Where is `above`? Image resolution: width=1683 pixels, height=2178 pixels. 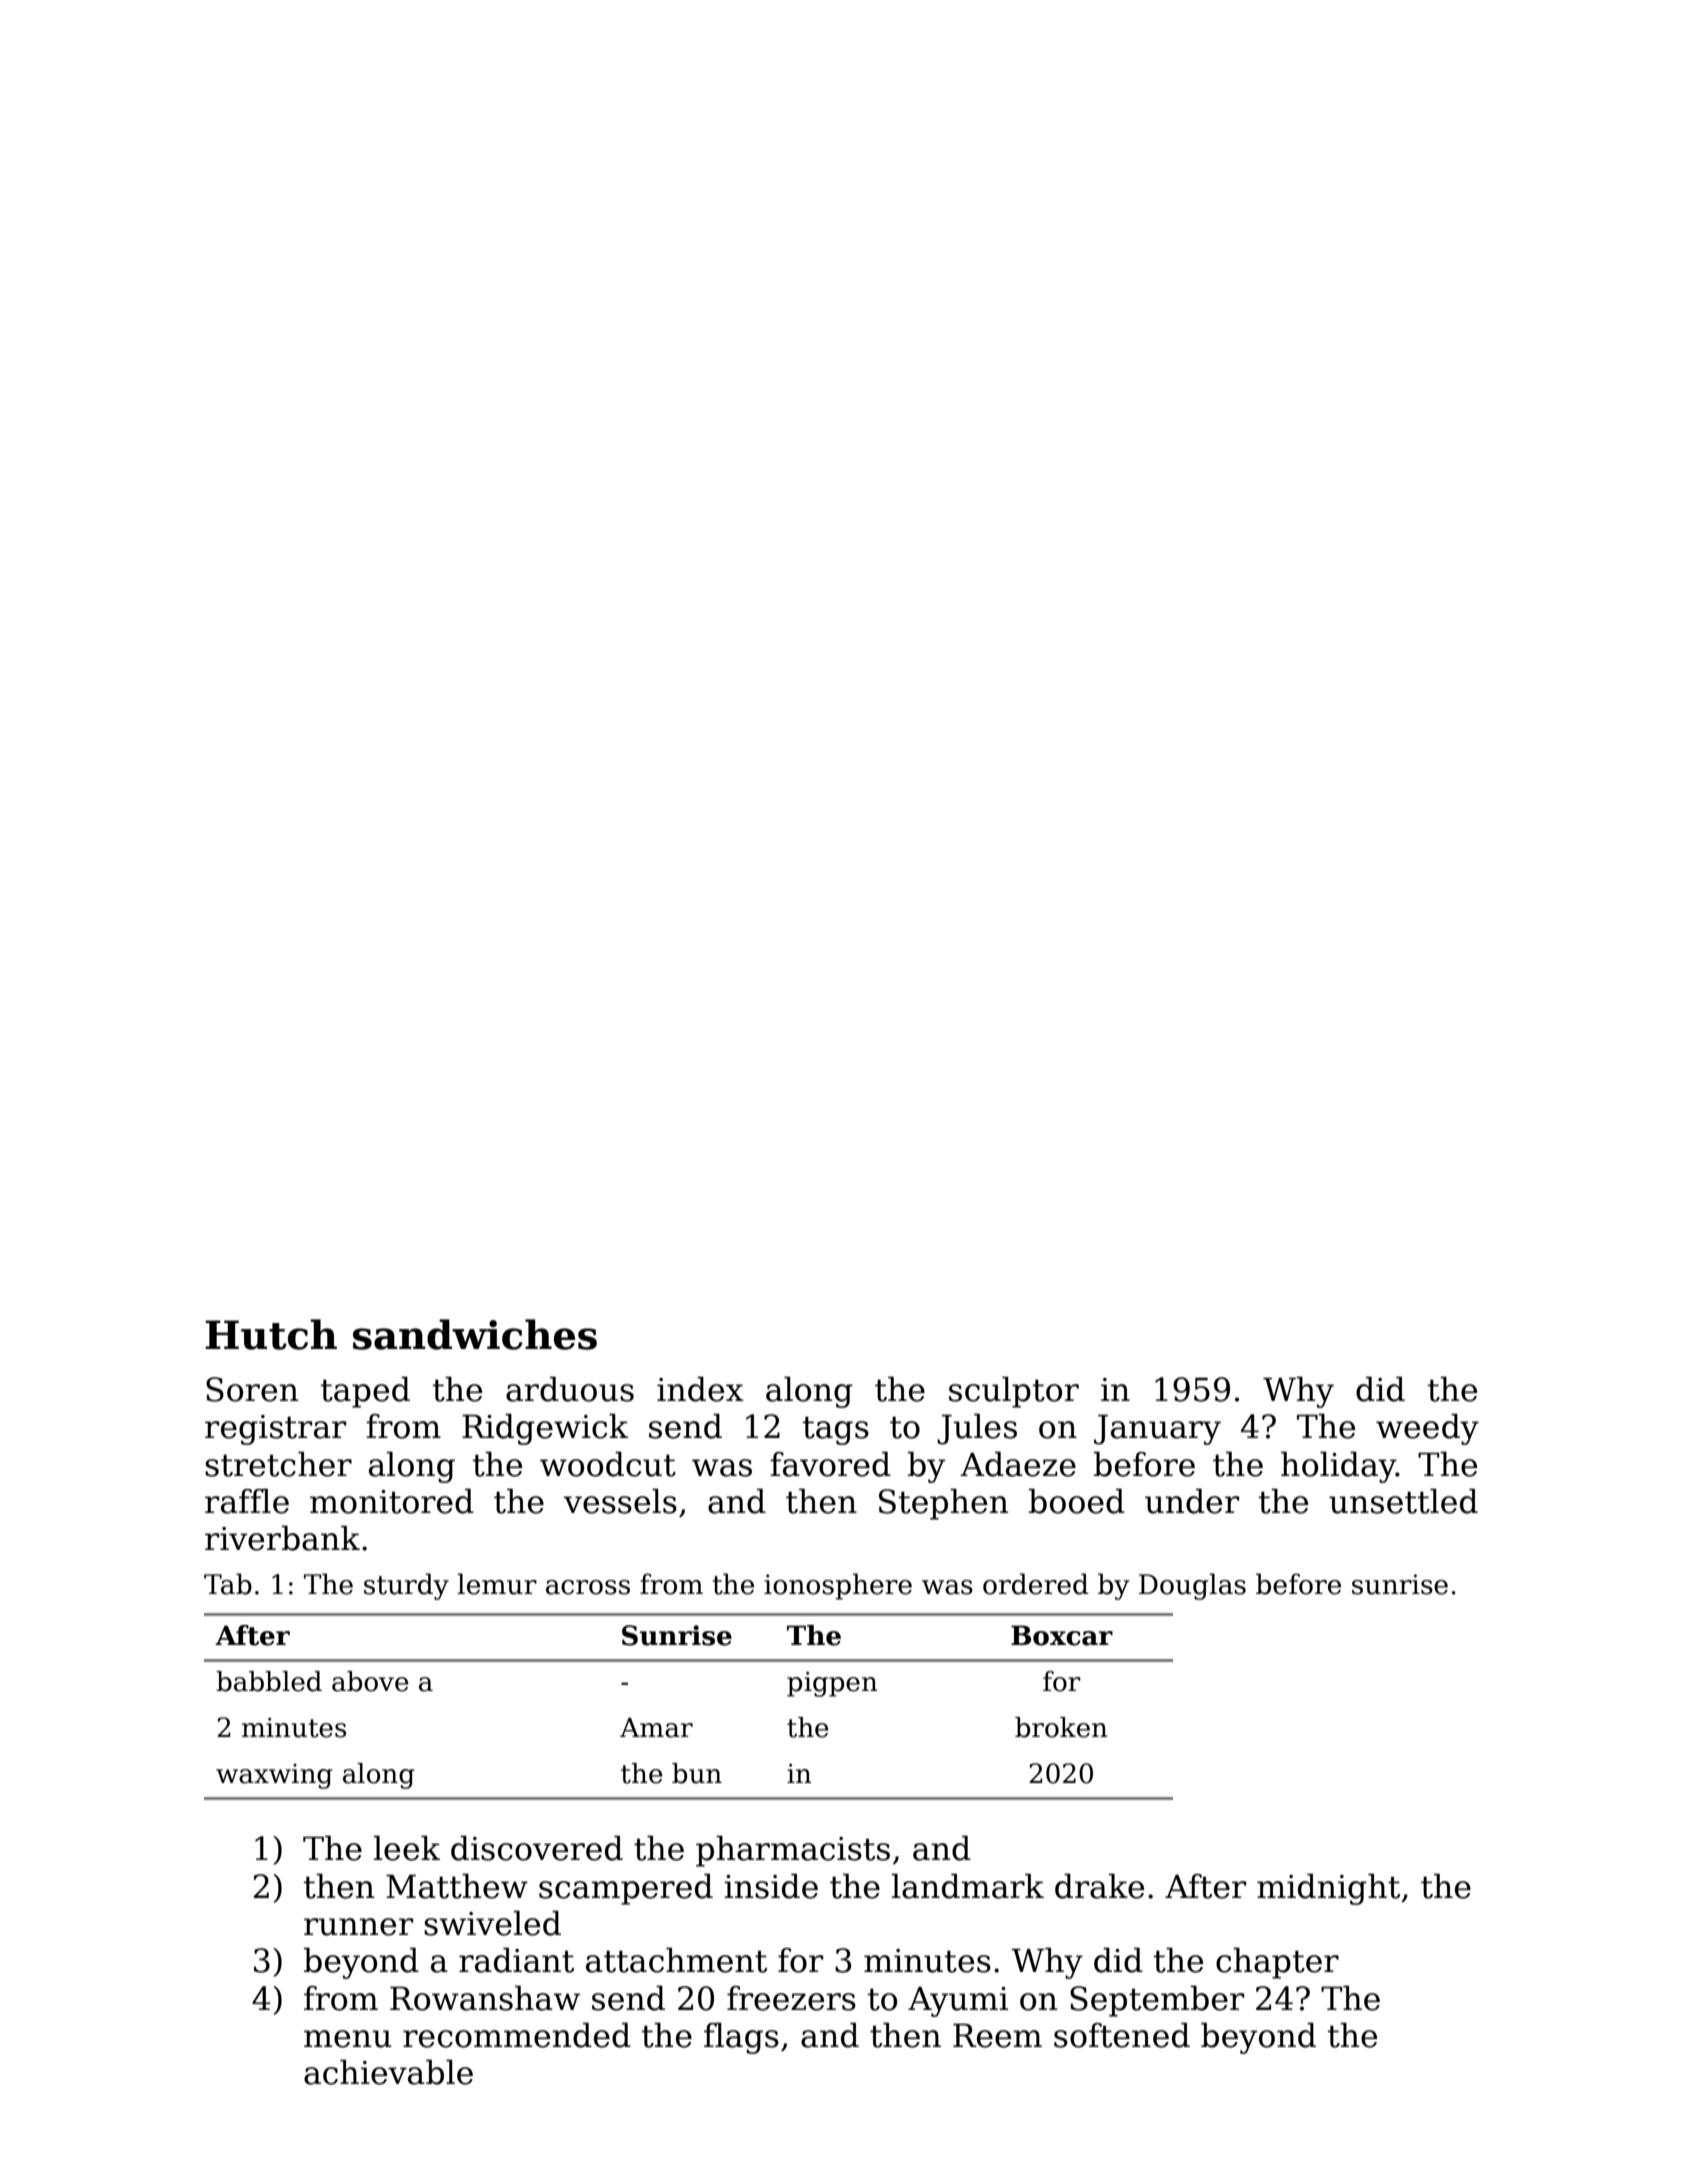
above is located at coordinates (370, 1681).
